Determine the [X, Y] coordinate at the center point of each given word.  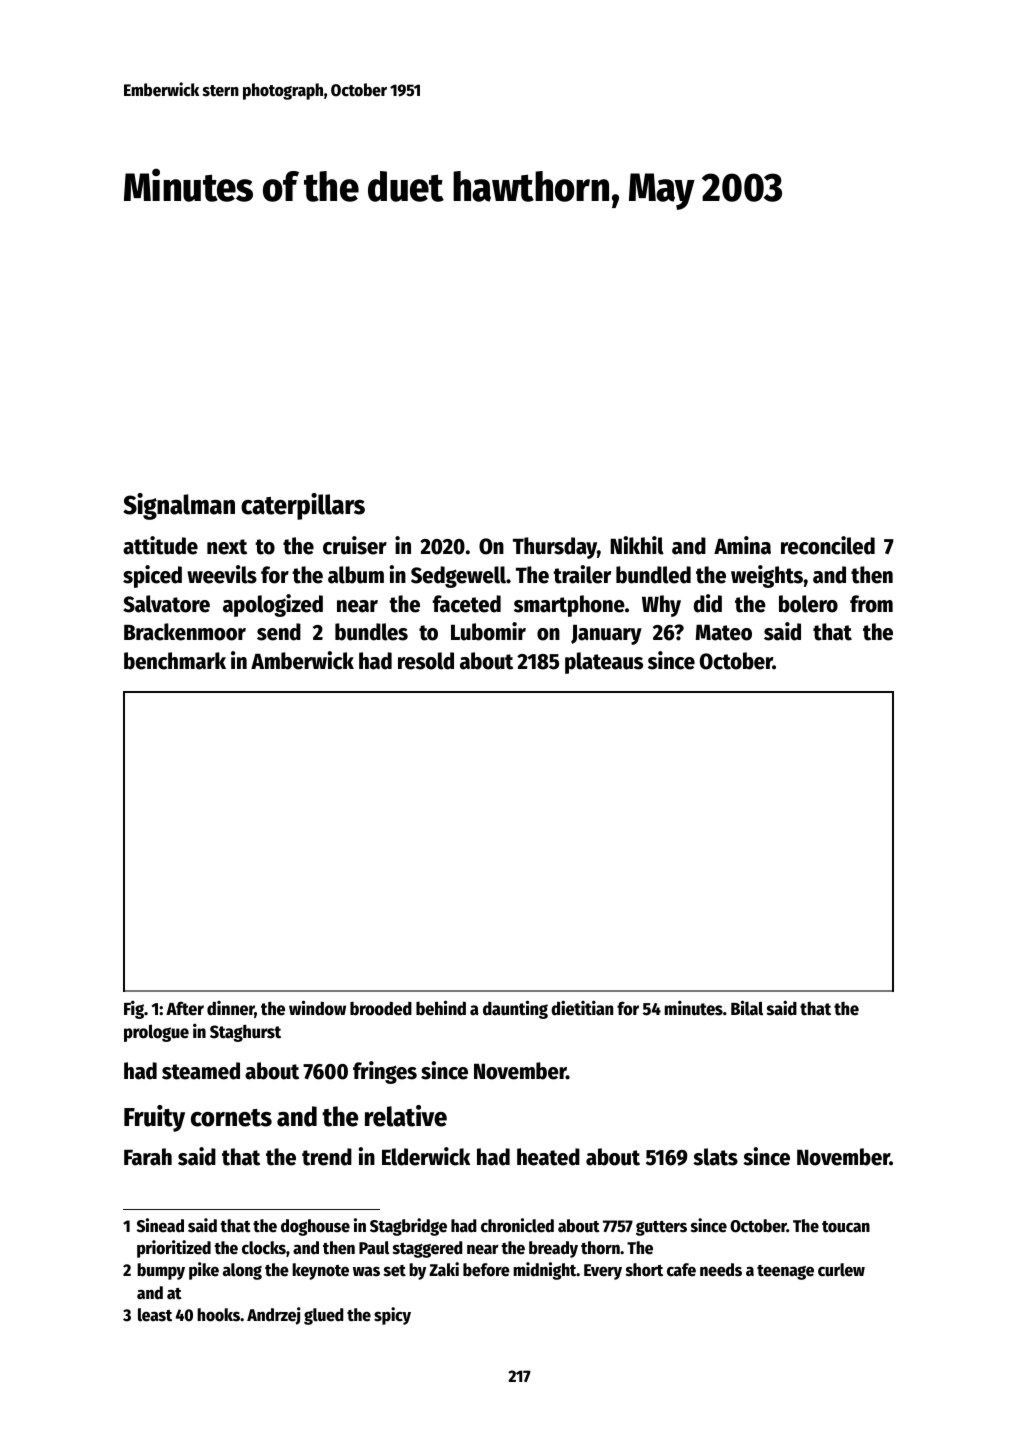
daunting [515, 1009]
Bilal [747, 1008]
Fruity [154, 1118]
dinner [231, 1009]
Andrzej [274, 1316]
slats [715, 1157]
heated [548, 1157]
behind [441, 1008]
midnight [545, 1271]
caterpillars [303, 506]
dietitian [582, 1008]
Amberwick [302, 660]
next [227, 547]
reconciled [828, 545]
